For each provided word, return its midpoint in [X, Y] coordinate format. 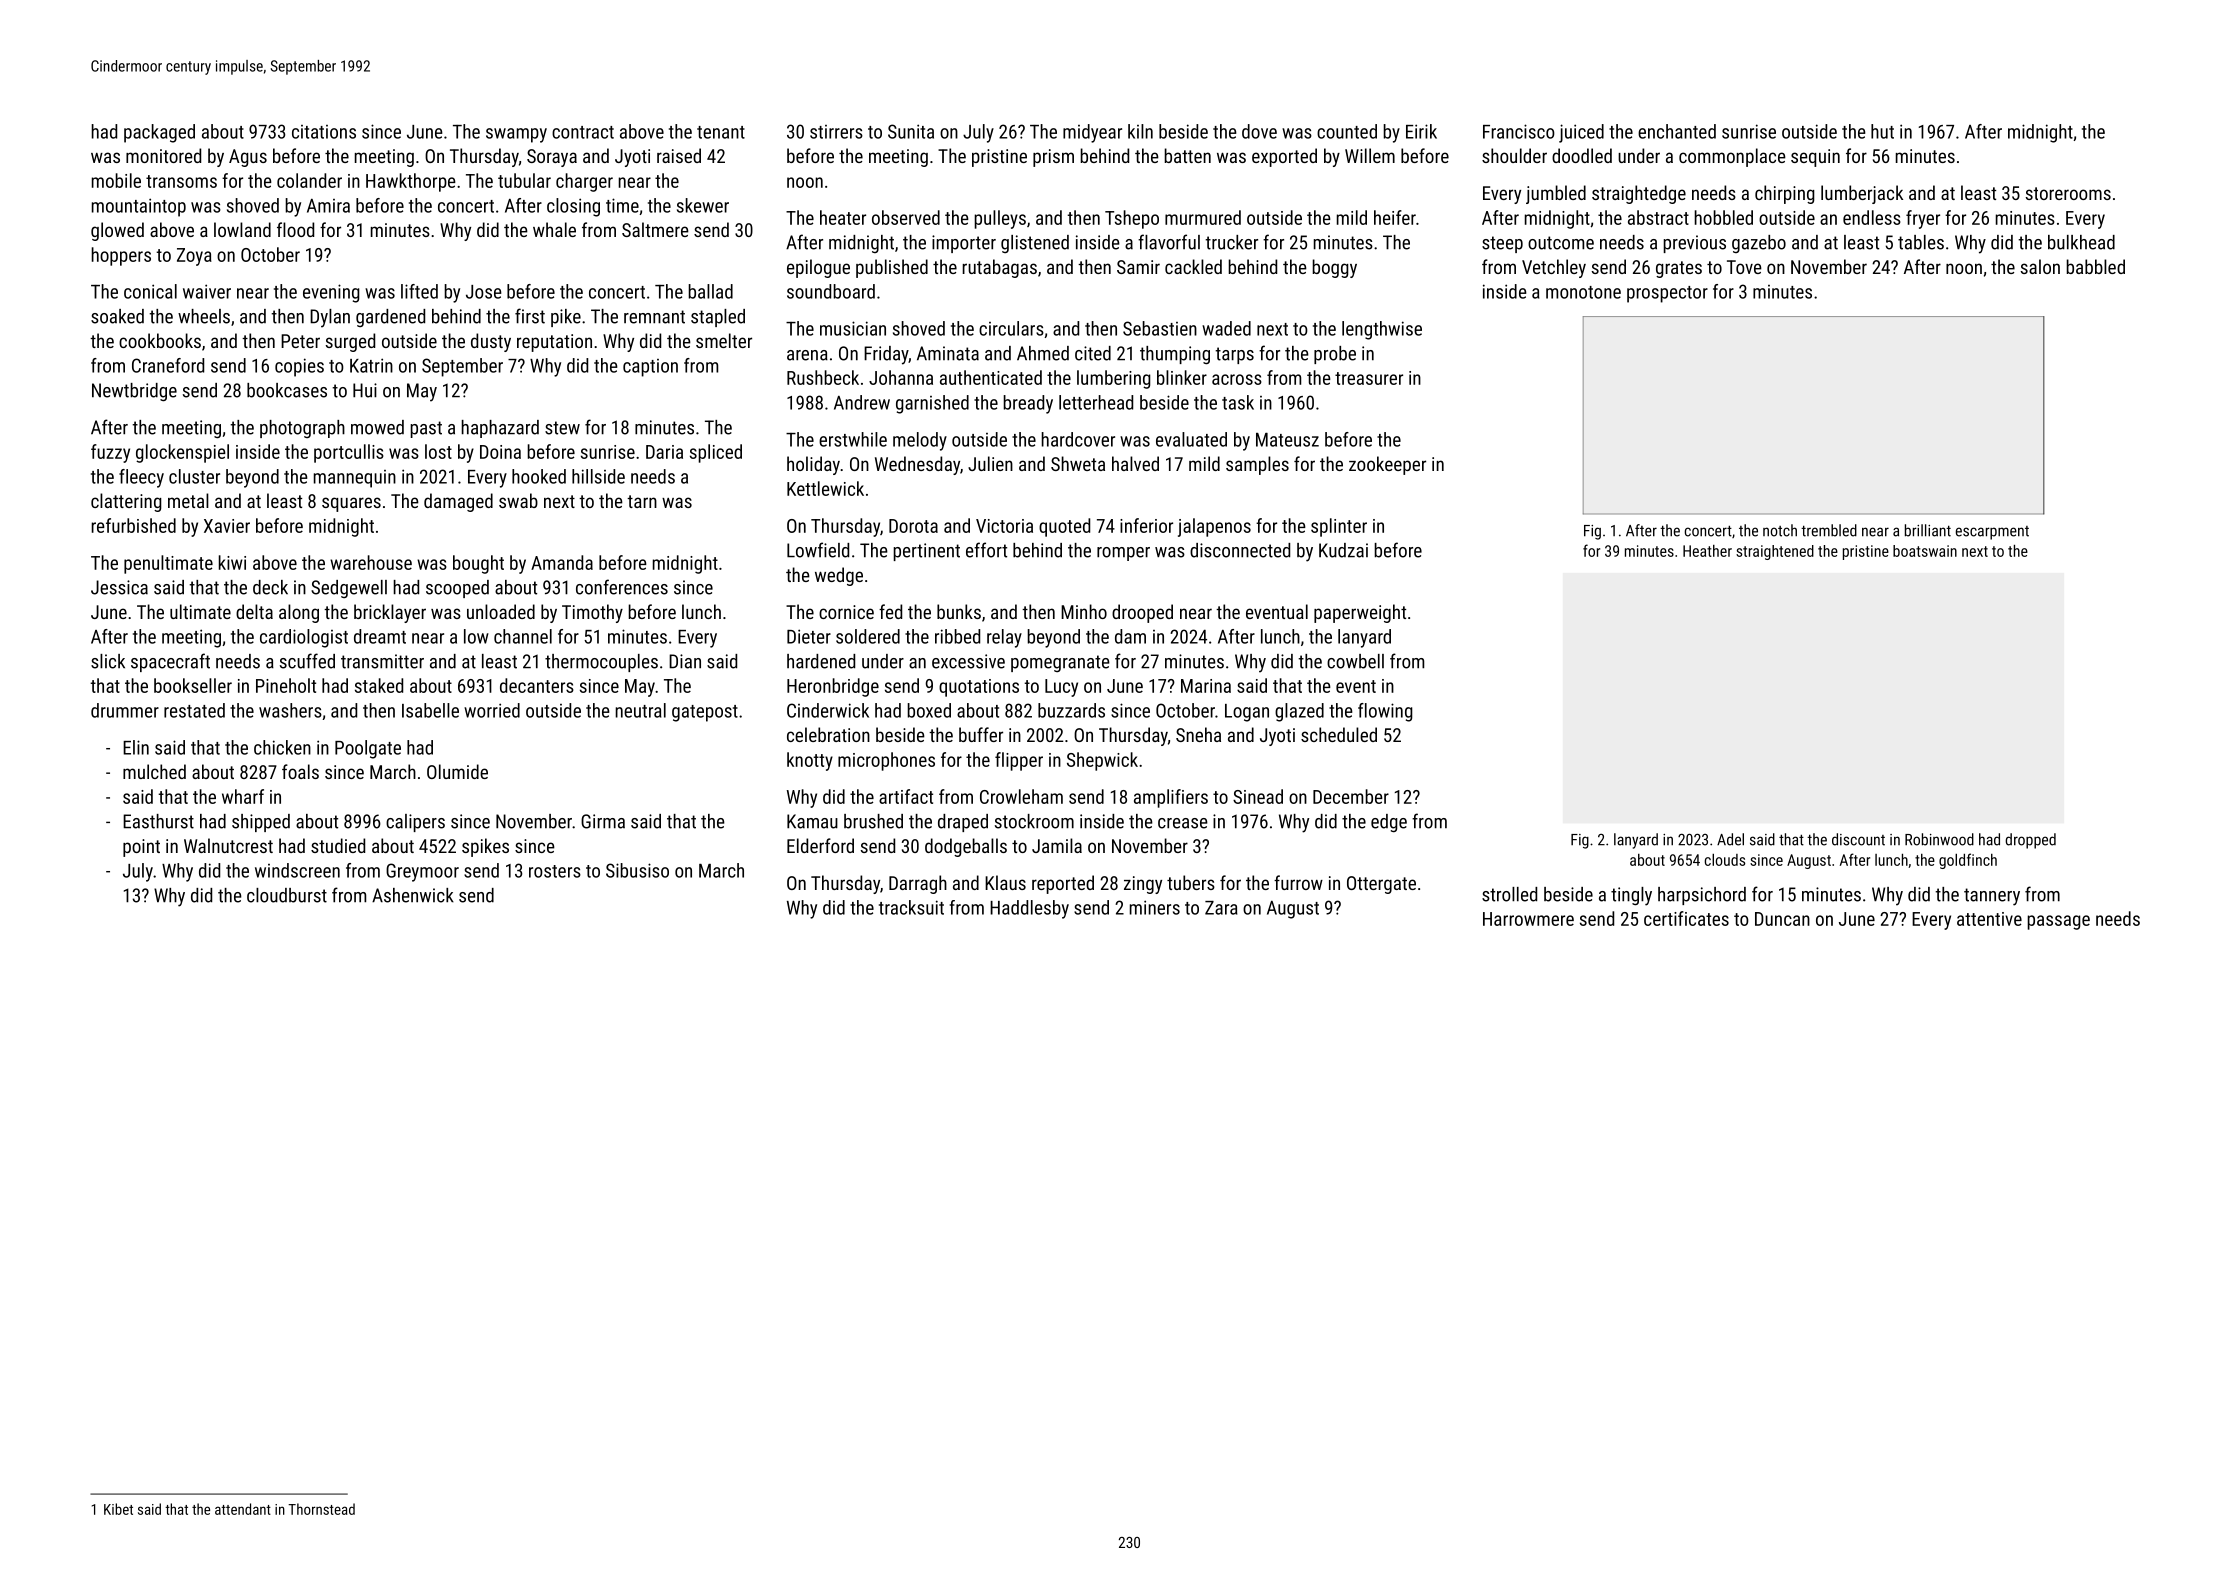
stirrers [836, 132]
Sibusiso [637, 870]
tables [1921, 242]
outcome [1561, 243]
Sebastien [1160, 328]
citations [324, 132]
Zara [1221, 908]
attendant [243, 1509]
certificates [1686, 918]
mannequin [355, 479]
